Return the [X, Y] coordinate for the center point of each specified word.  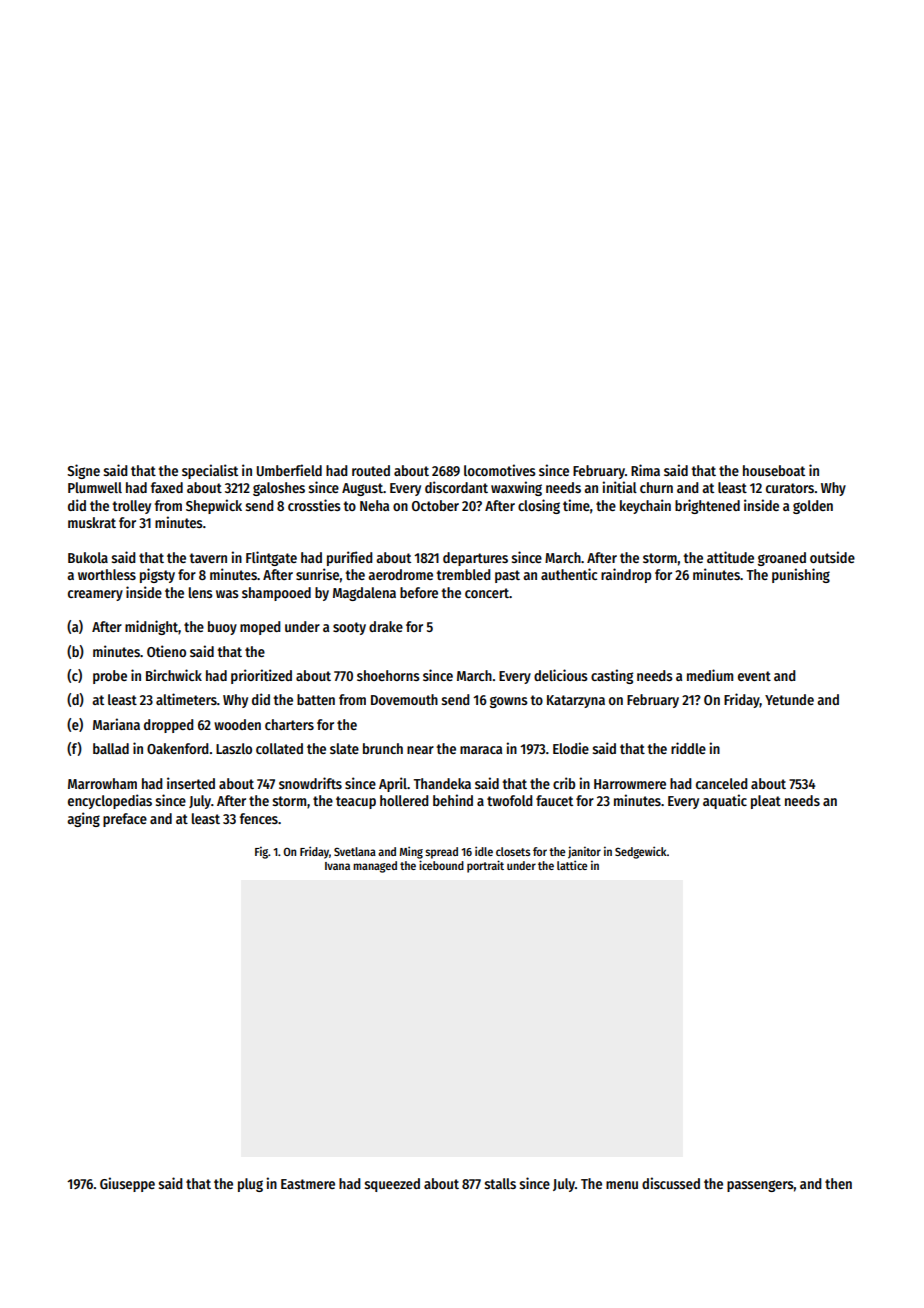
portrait [485, 866]
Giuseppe [127, 1184]
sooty [349, 628]
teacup [356, 802]
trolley [132, 507]
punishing [801, 575]
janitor [584, 852]
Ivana [337, 866]
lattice [572, 865]
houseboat [774, 470]
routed [371, 470]
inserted [191, 783]
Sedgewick [641, 852]
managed [375, 867]
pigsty [157, 575]
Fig [261, 852]
